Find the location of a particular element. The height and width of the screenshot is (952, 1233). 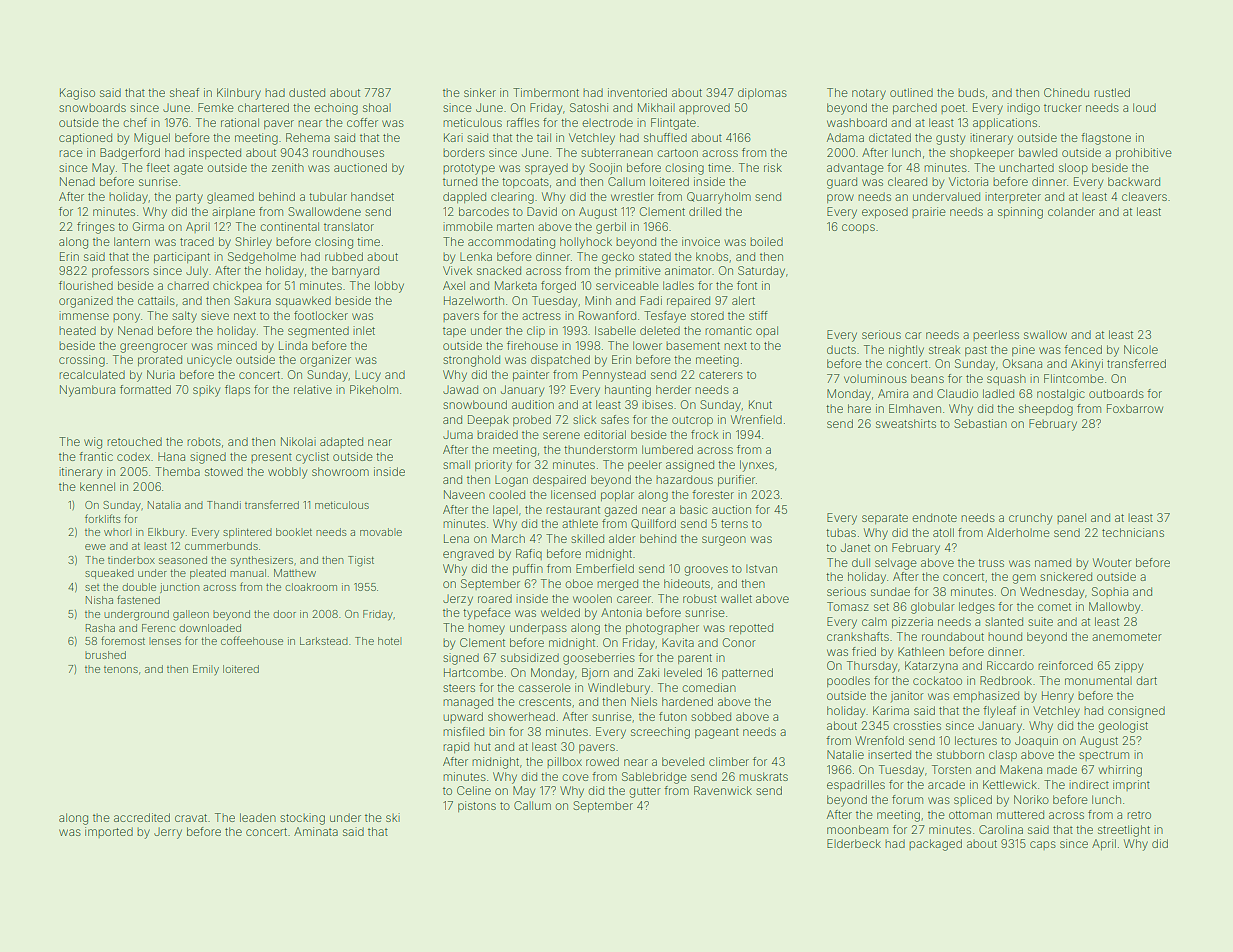

dappled is located at coordinates (464, 197).
